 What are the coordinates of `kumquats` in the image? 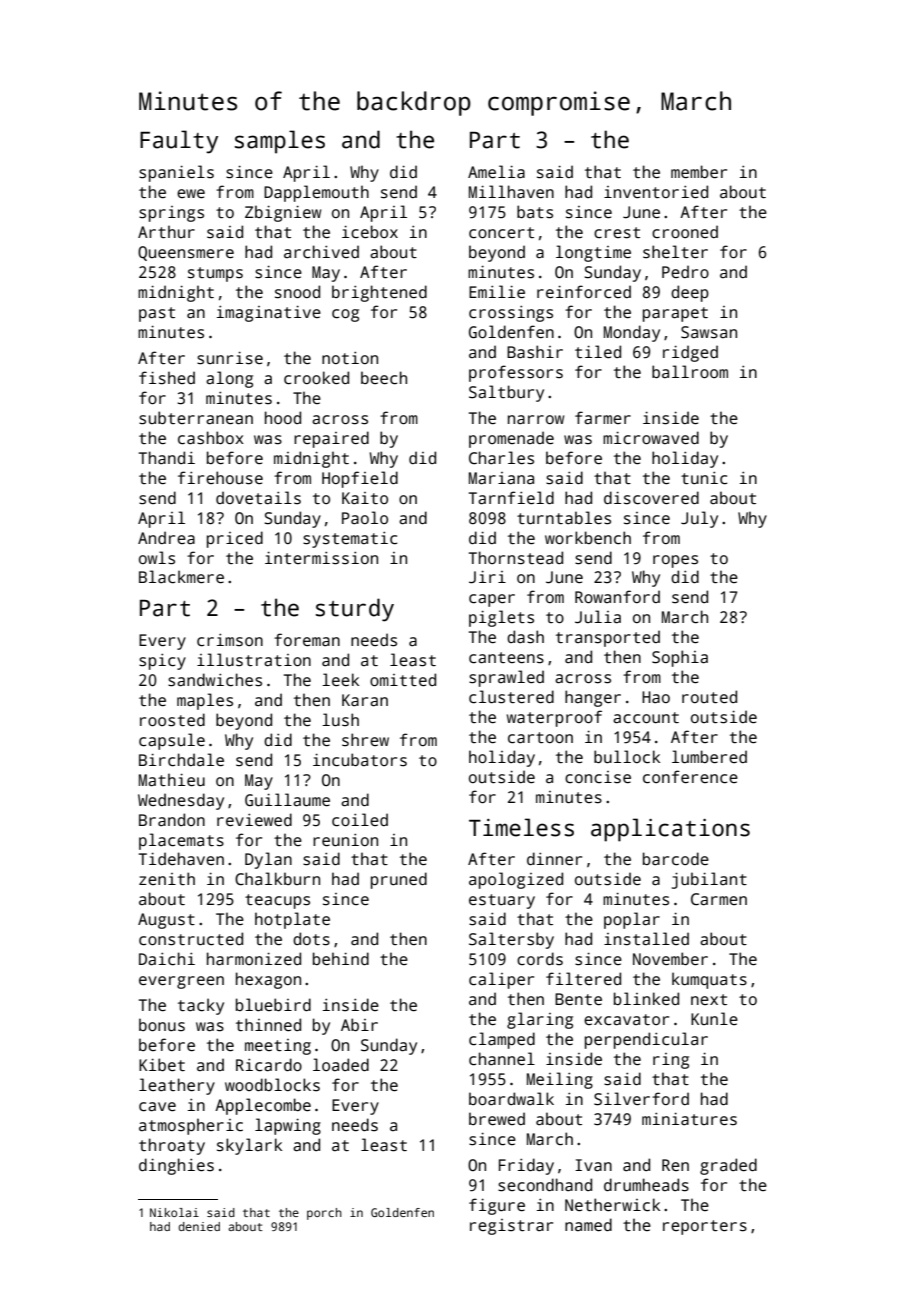 It's located at (709, 980).
